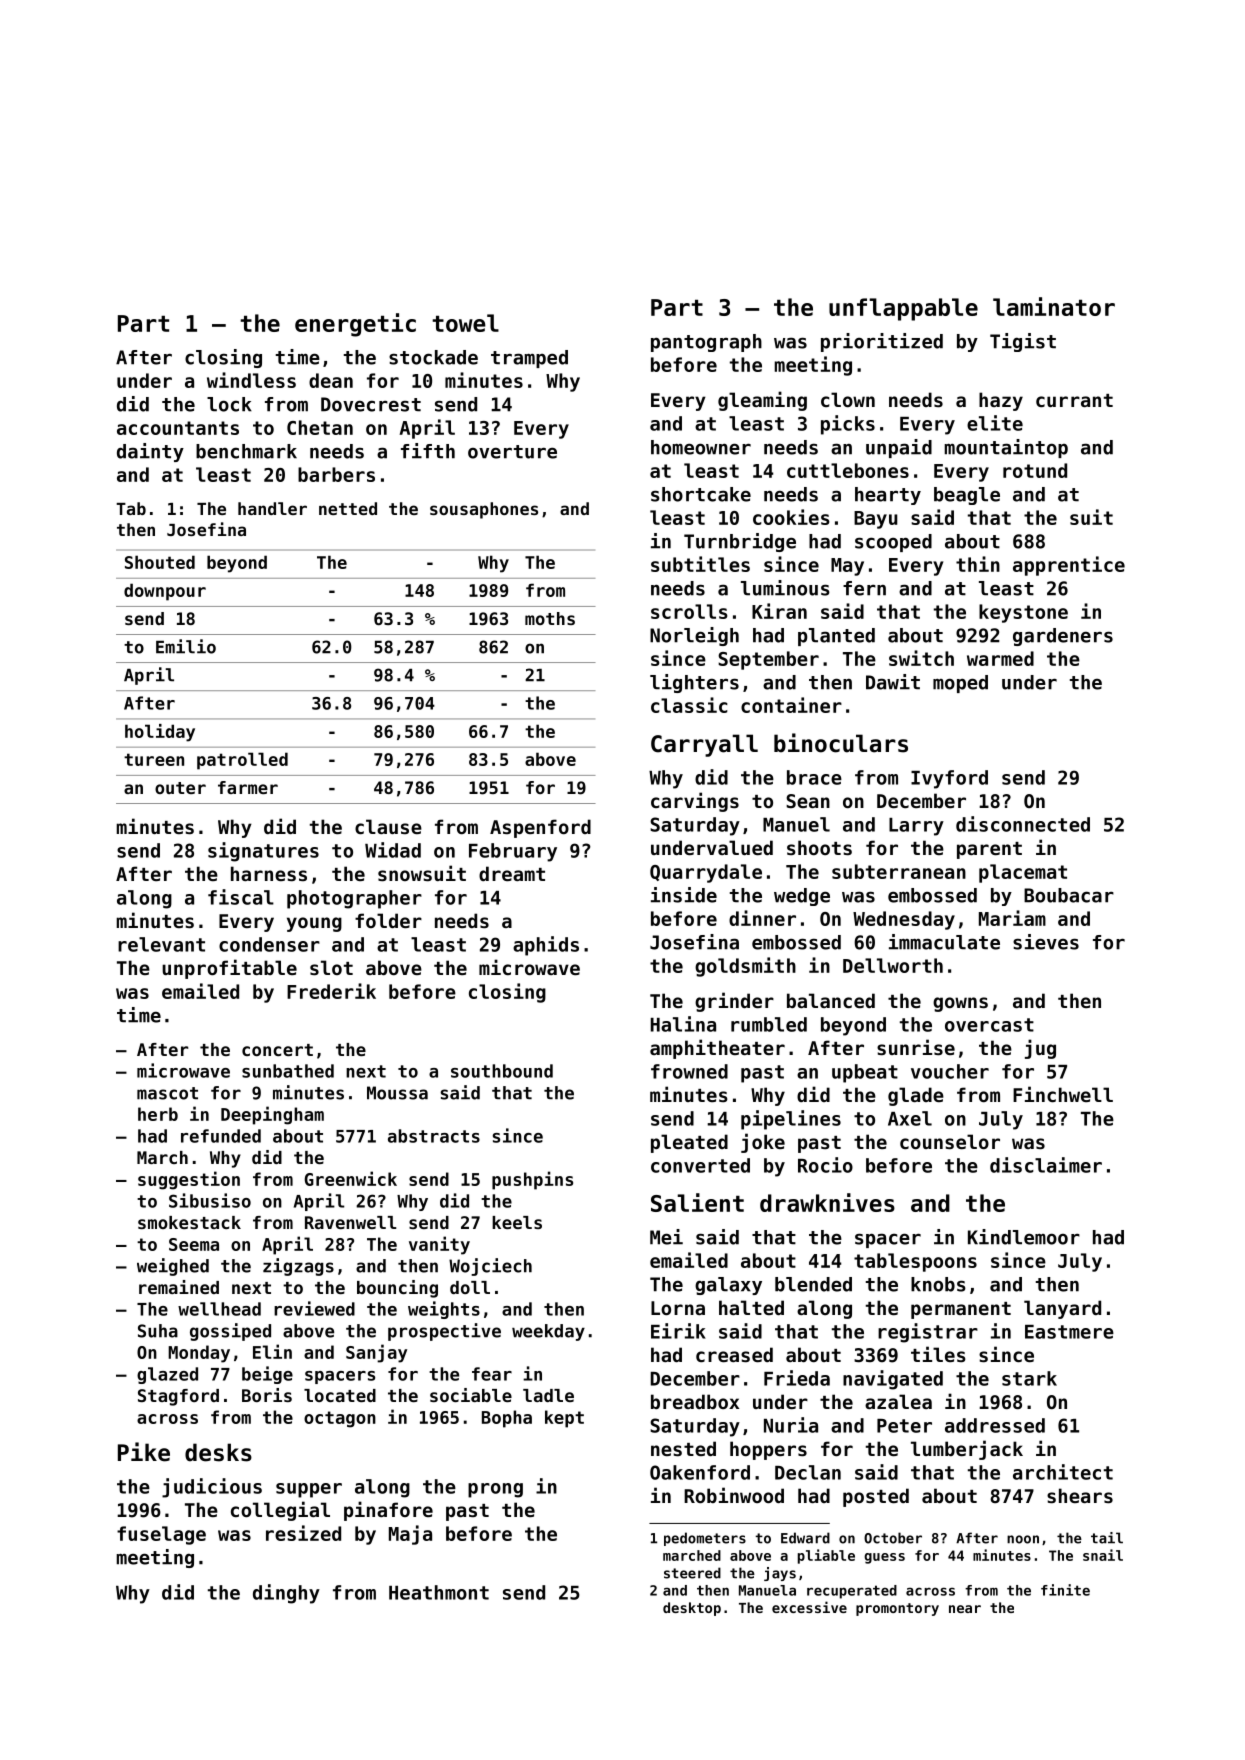  What do you see at coordinates (165, 592) in the document?
I see `downpour` at bounding box center [165, 592].
